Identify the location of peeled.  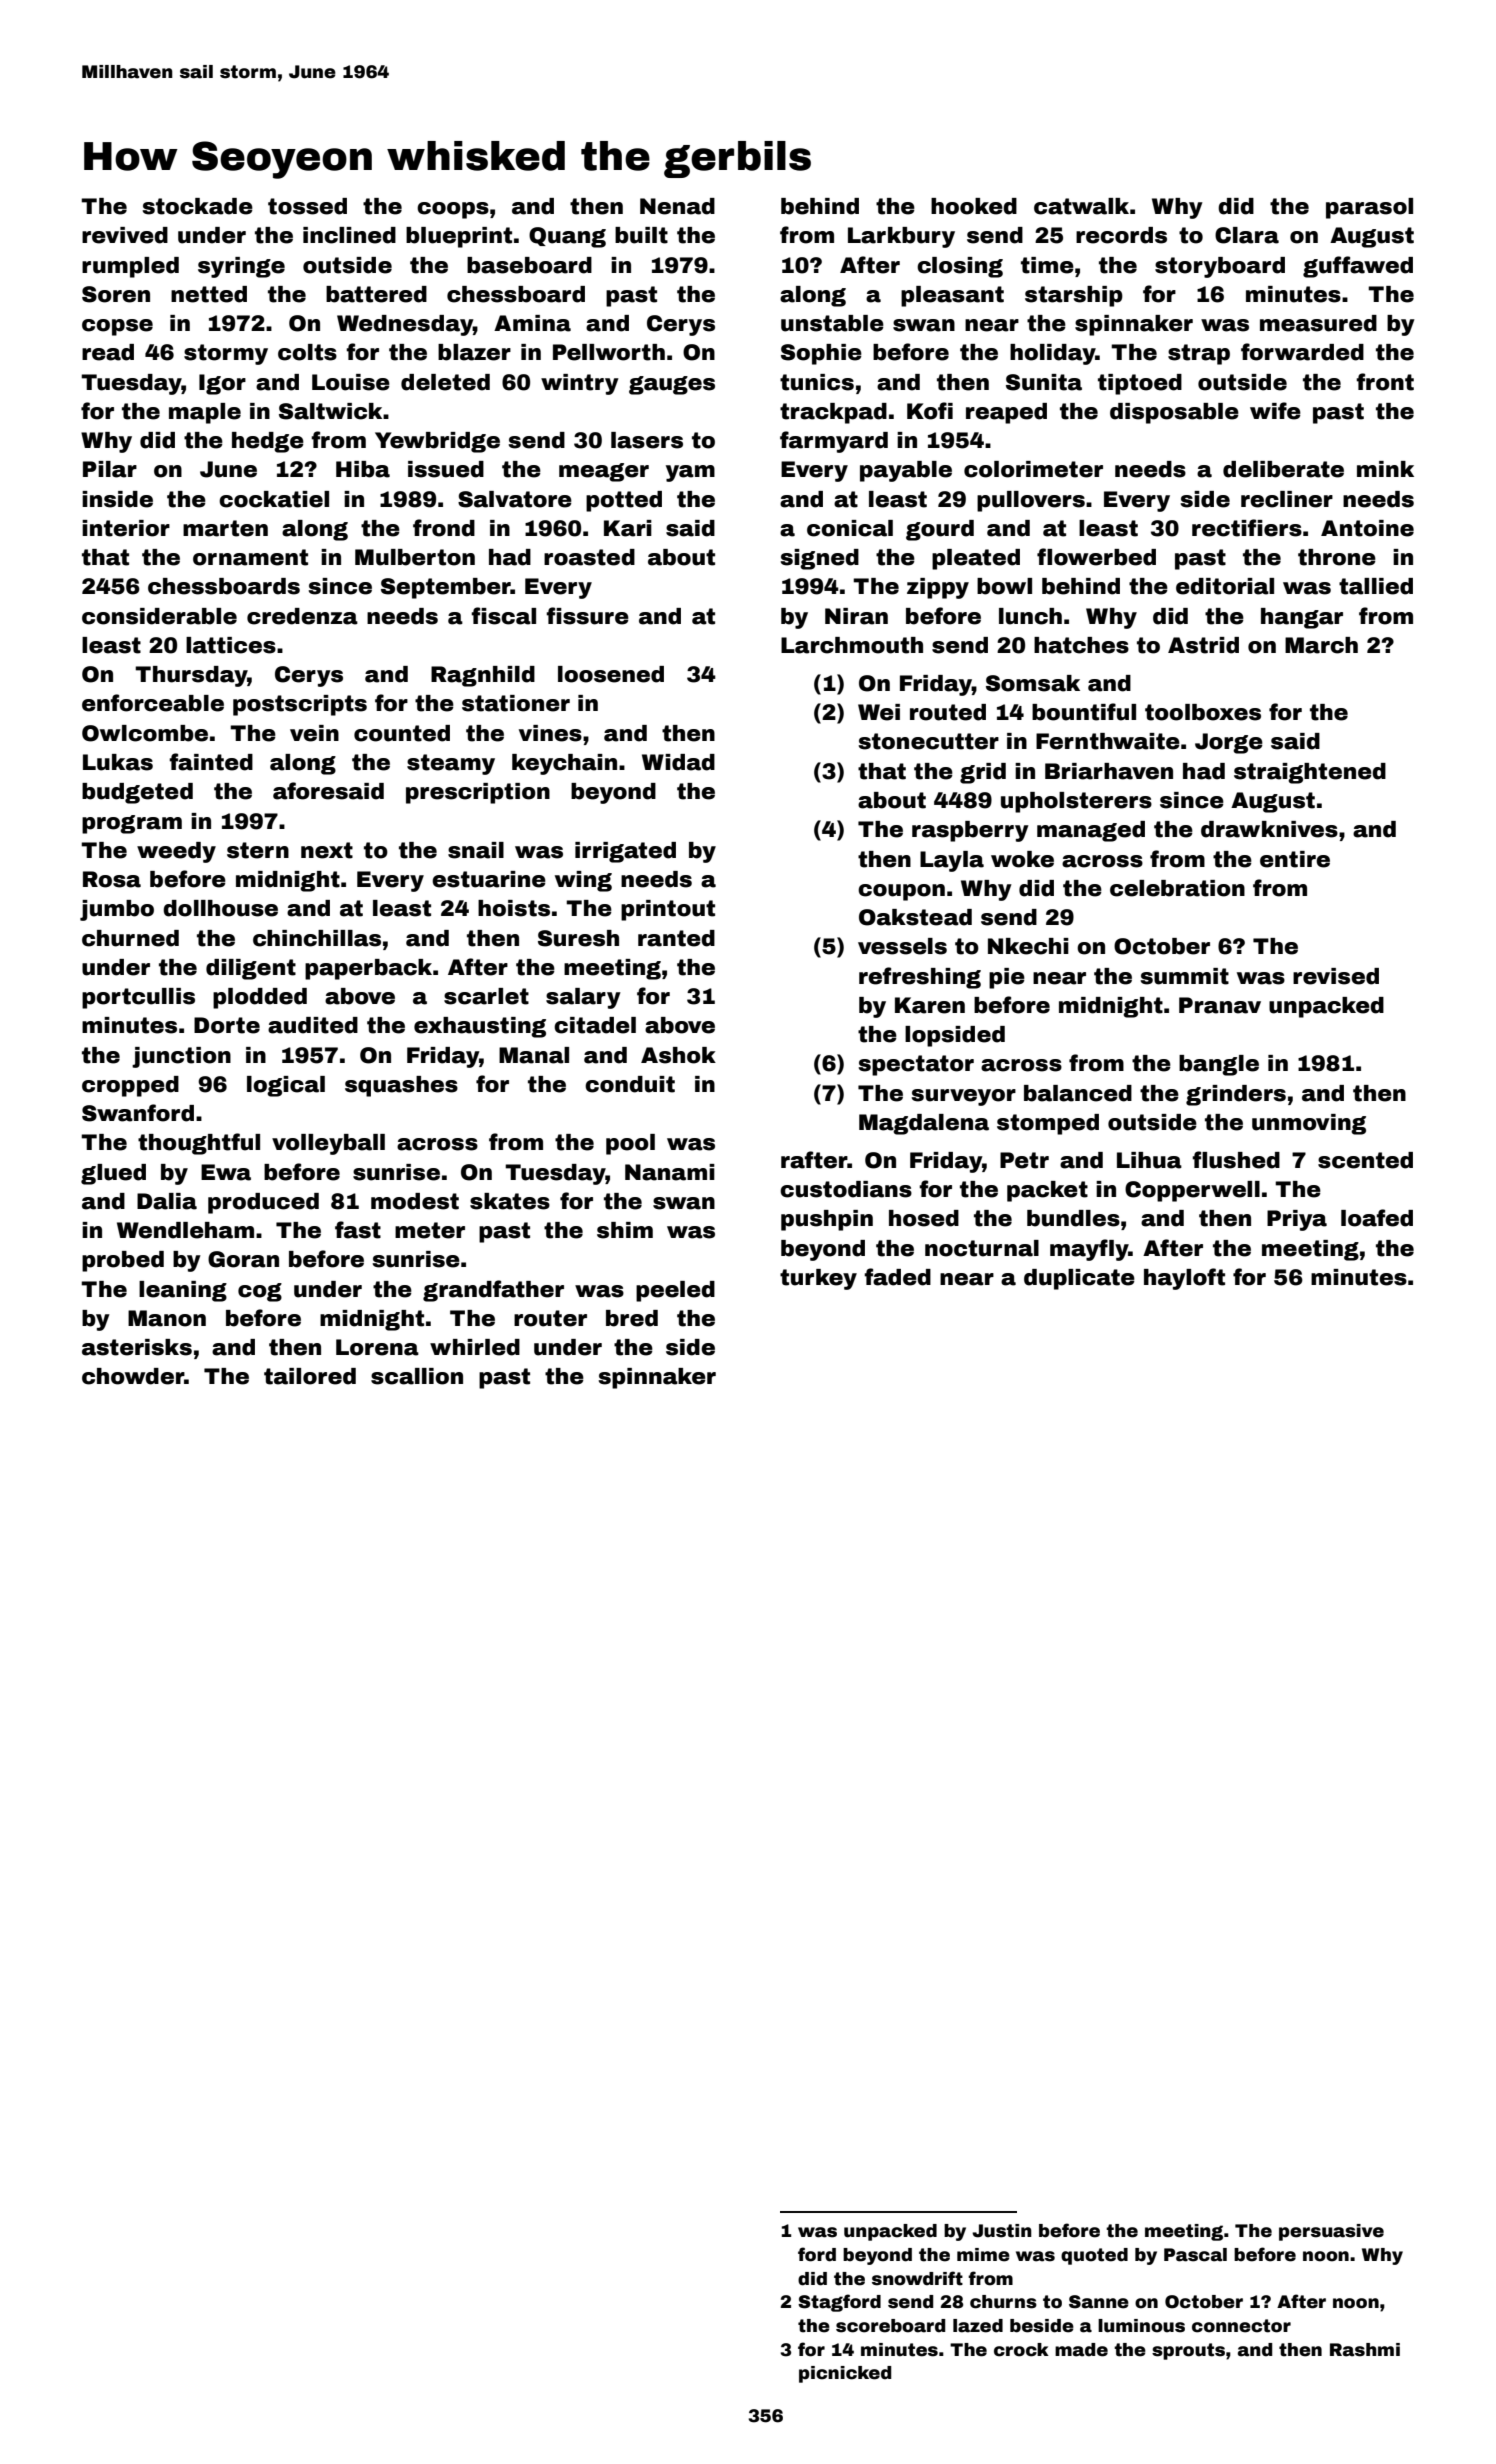
(675, 1291).
